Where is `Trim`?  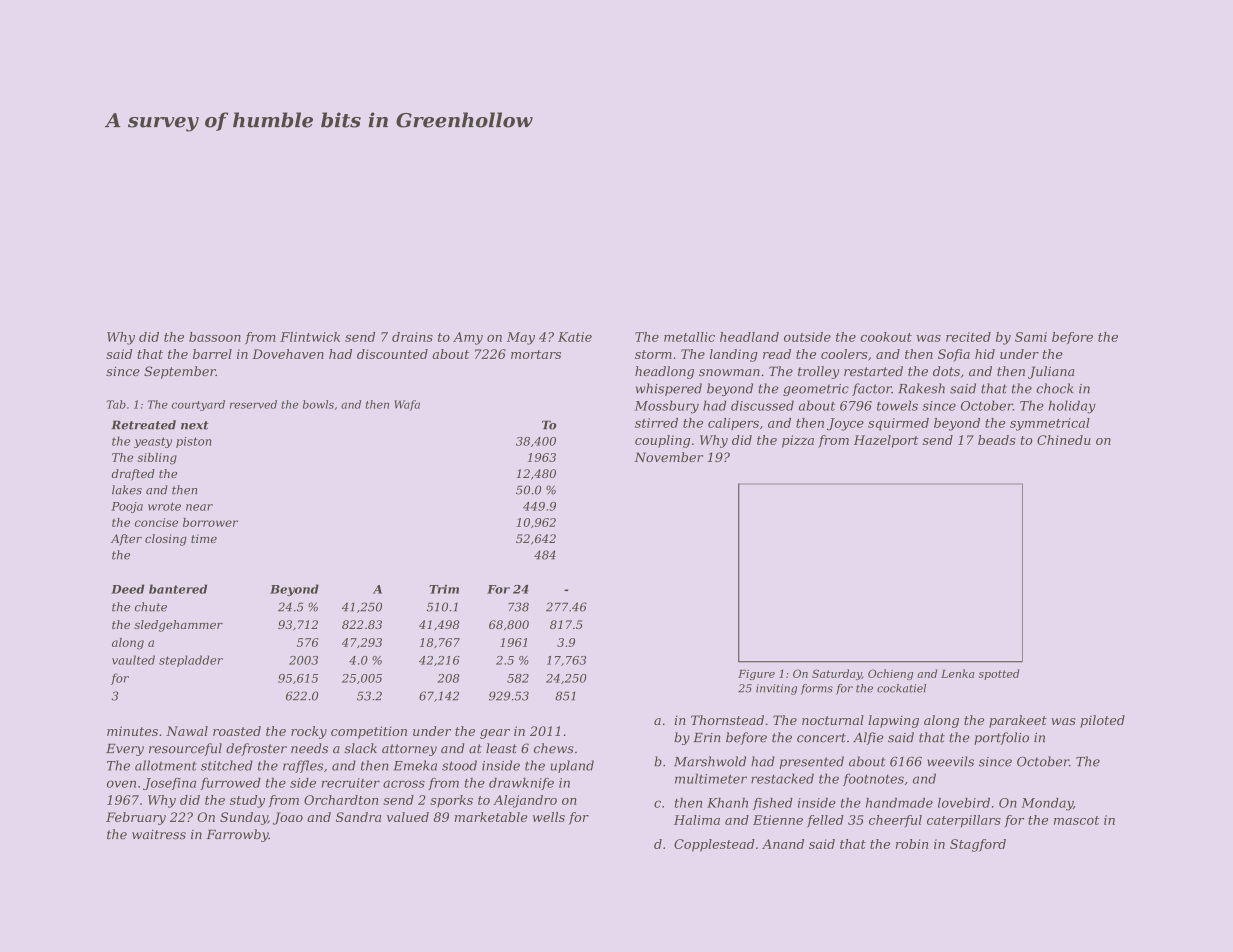 Trim is located at coordinates (444, 589).
